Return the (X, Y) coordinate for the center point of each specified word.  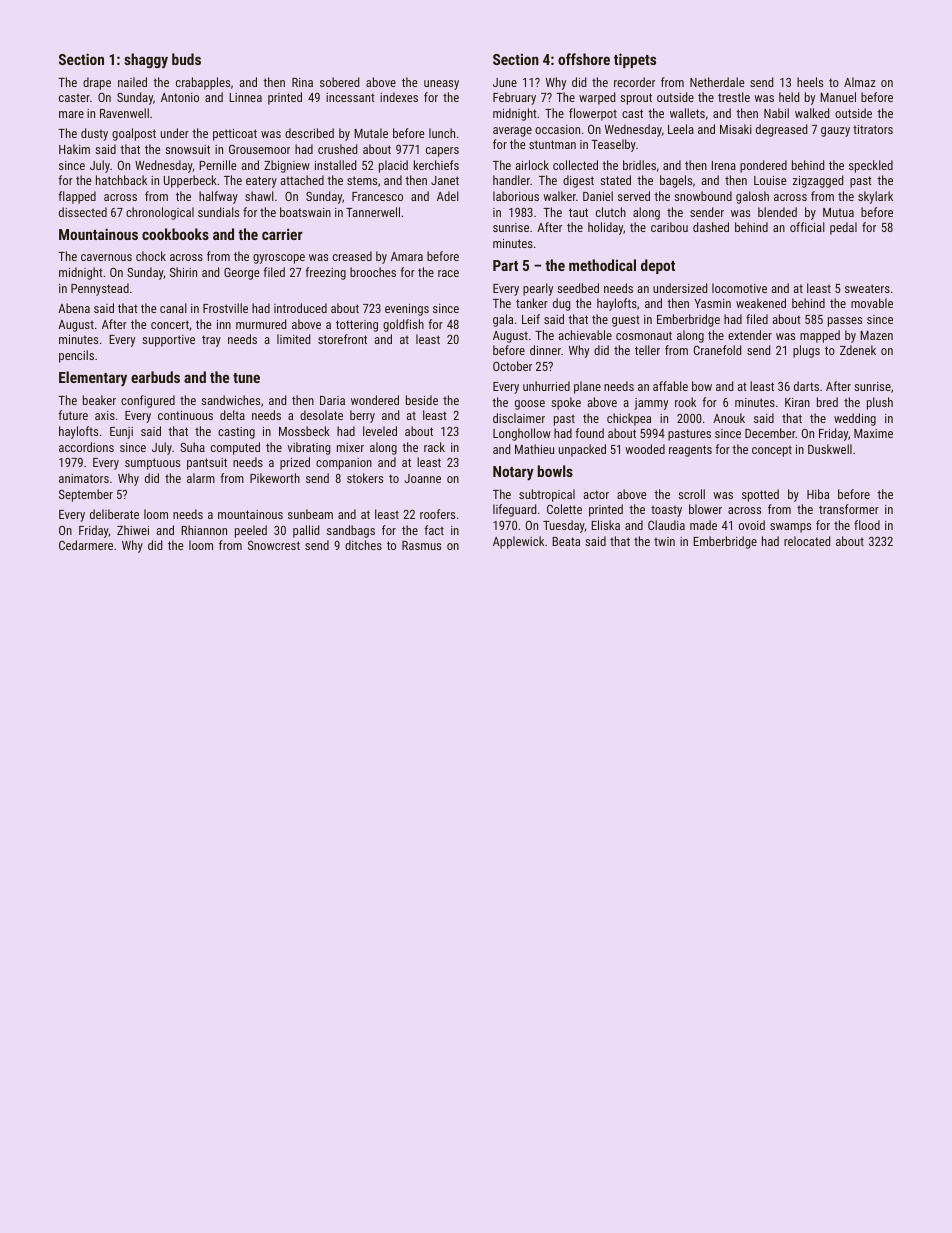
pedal (843, 228)
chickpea (629, 419)
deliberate (114, 514)
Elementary (93, 379)
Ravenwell (124, 113)
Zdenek (858, 350)
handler (511, 180)
